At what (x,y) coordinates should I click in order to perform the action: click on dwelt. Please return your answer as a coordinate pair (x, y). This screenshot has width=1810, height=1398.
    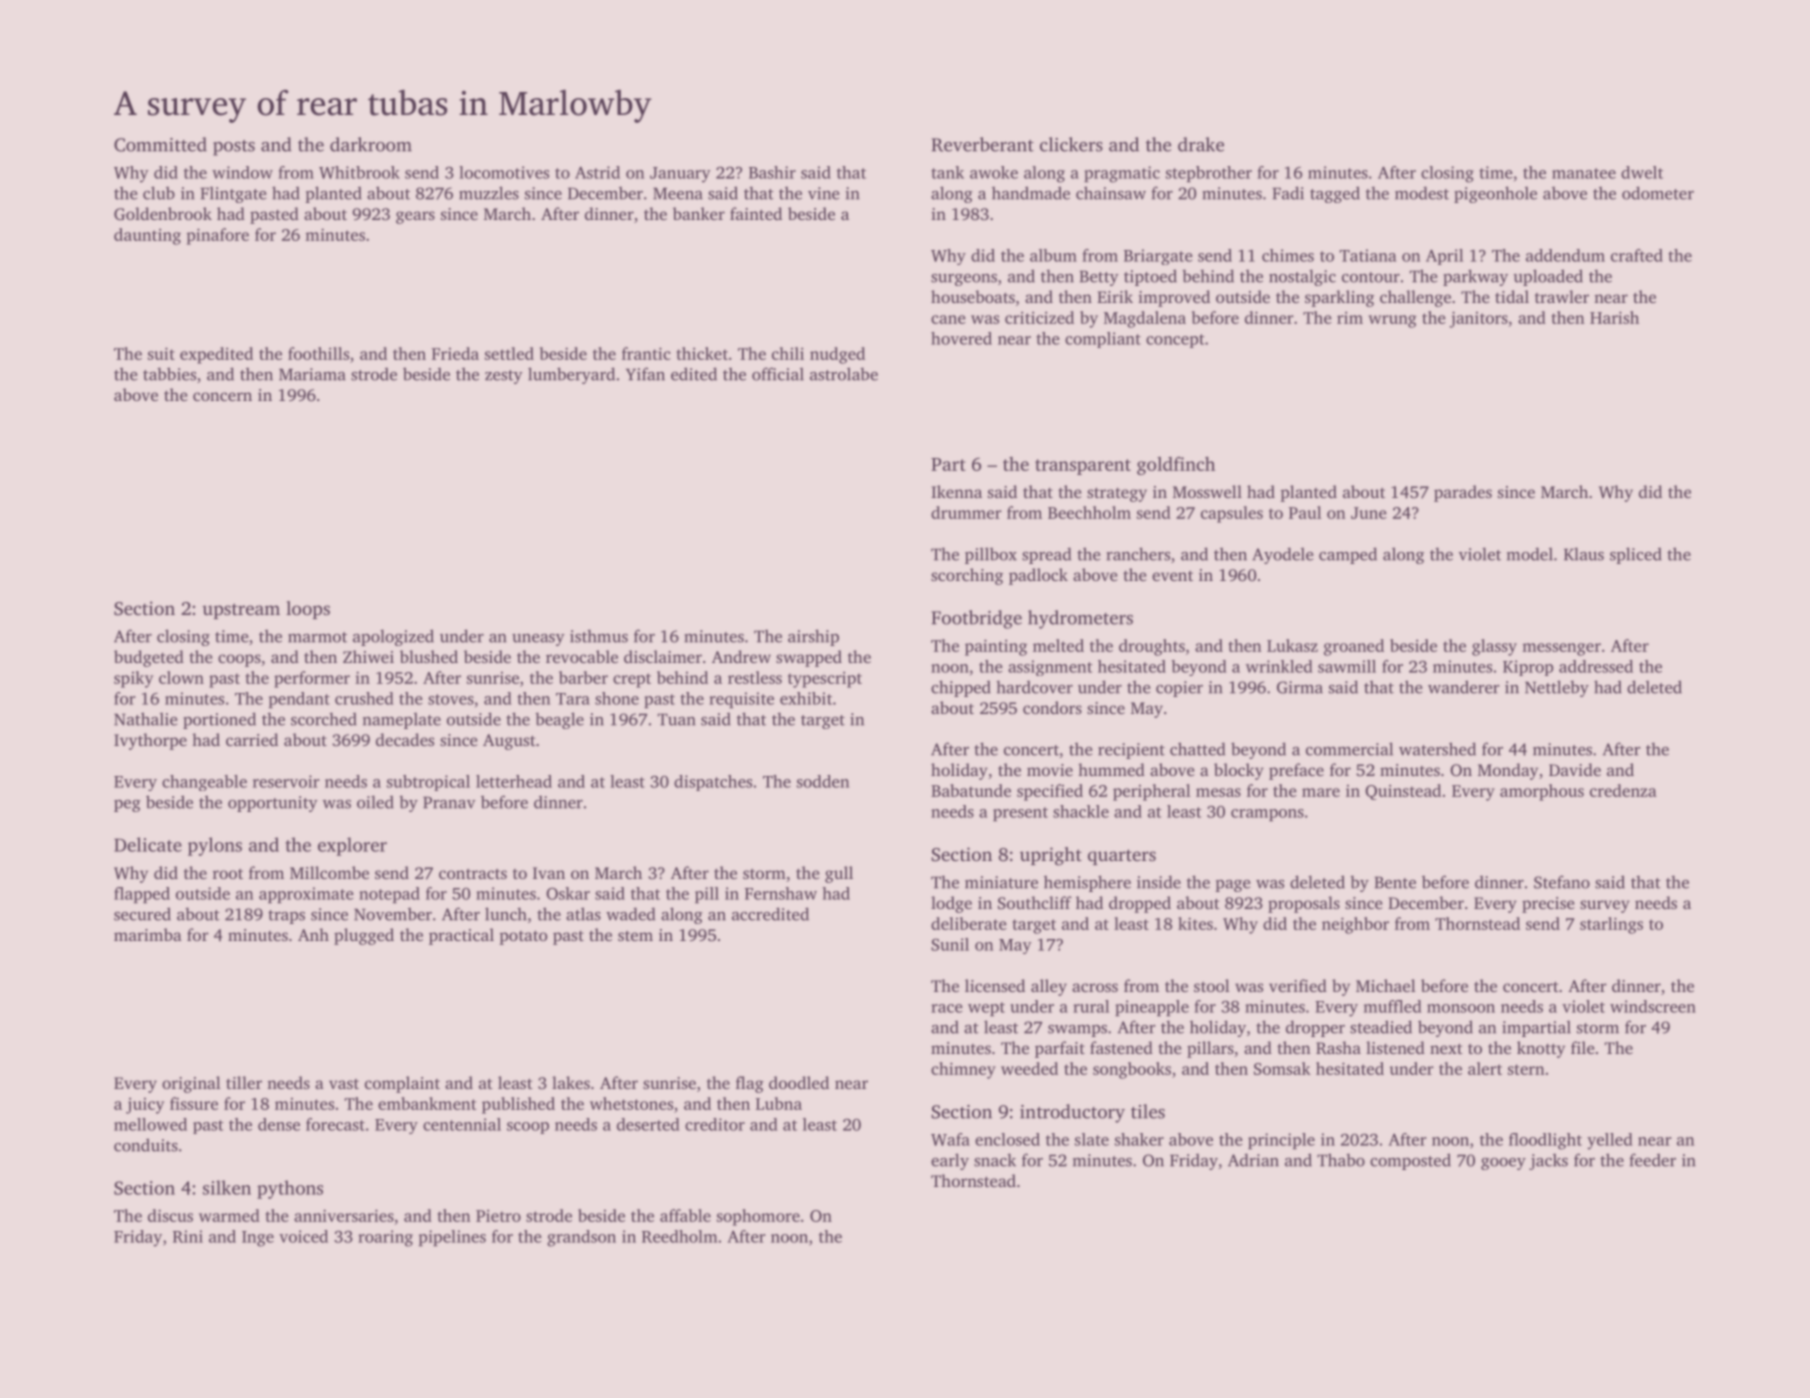
    Looking at the image, I should click on (1642, 172).
